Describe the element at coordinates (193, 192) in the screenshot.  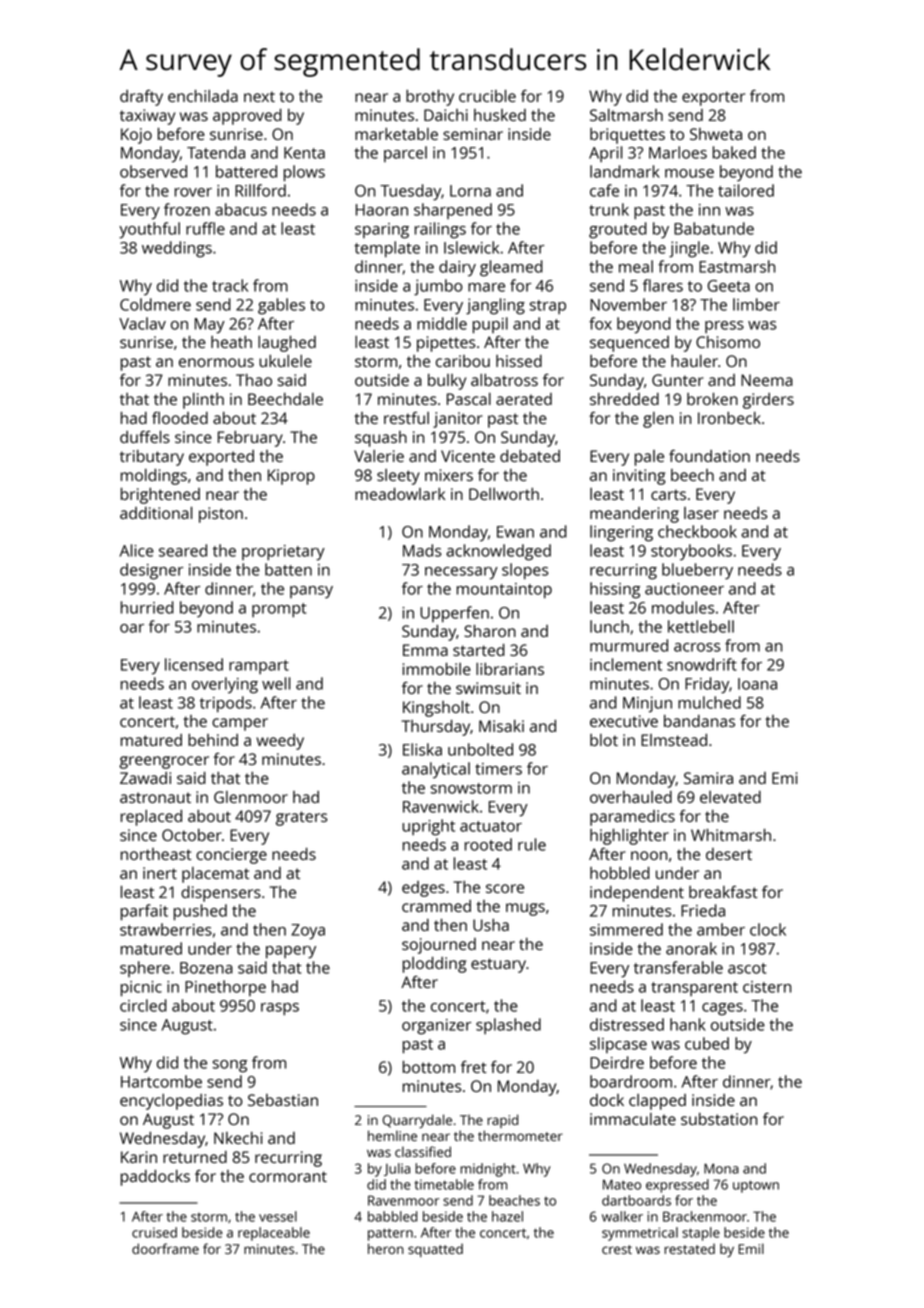
I see `rover` at that location.
